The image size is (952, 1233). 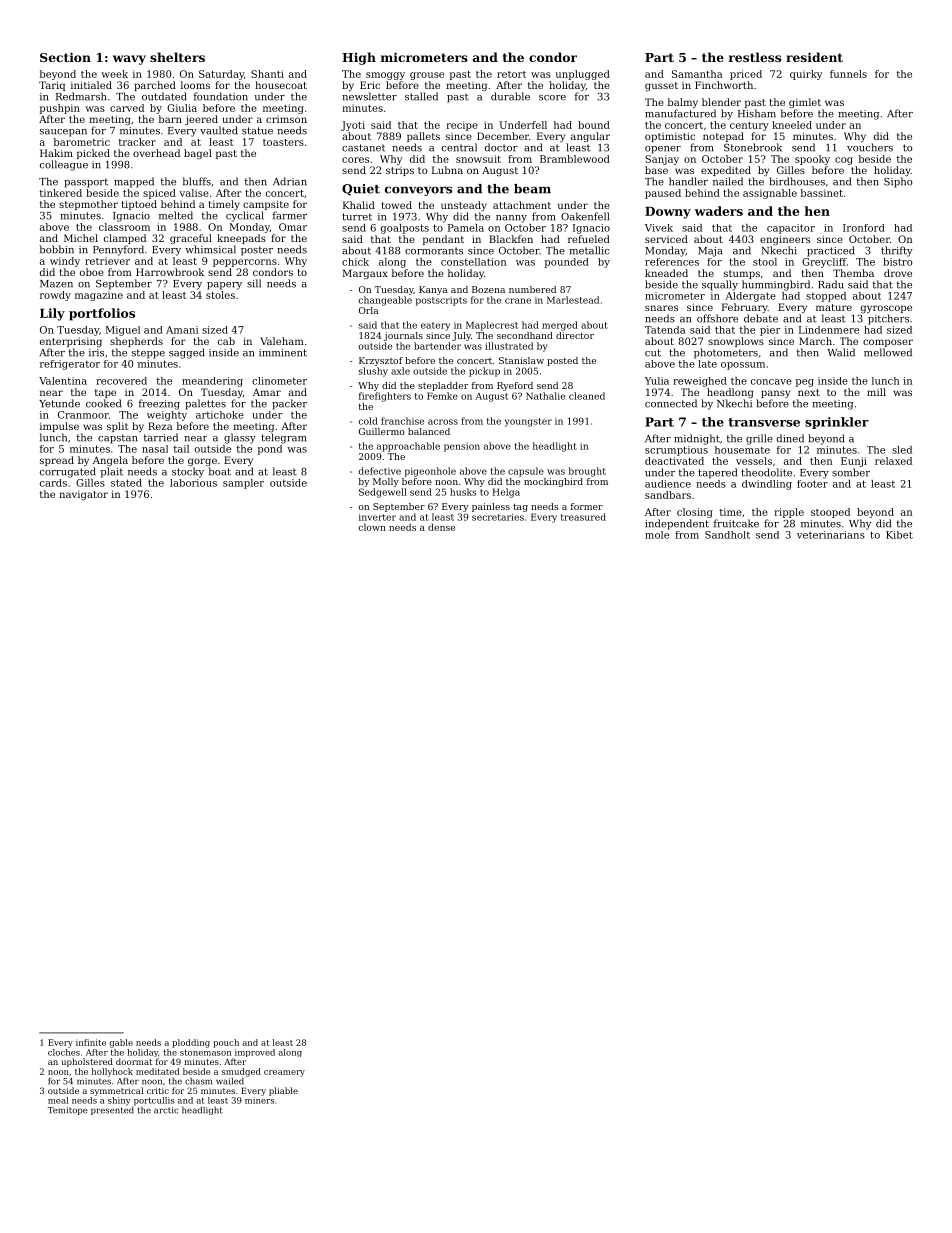 I want to click on nailed, so click(x=728, y=181).
